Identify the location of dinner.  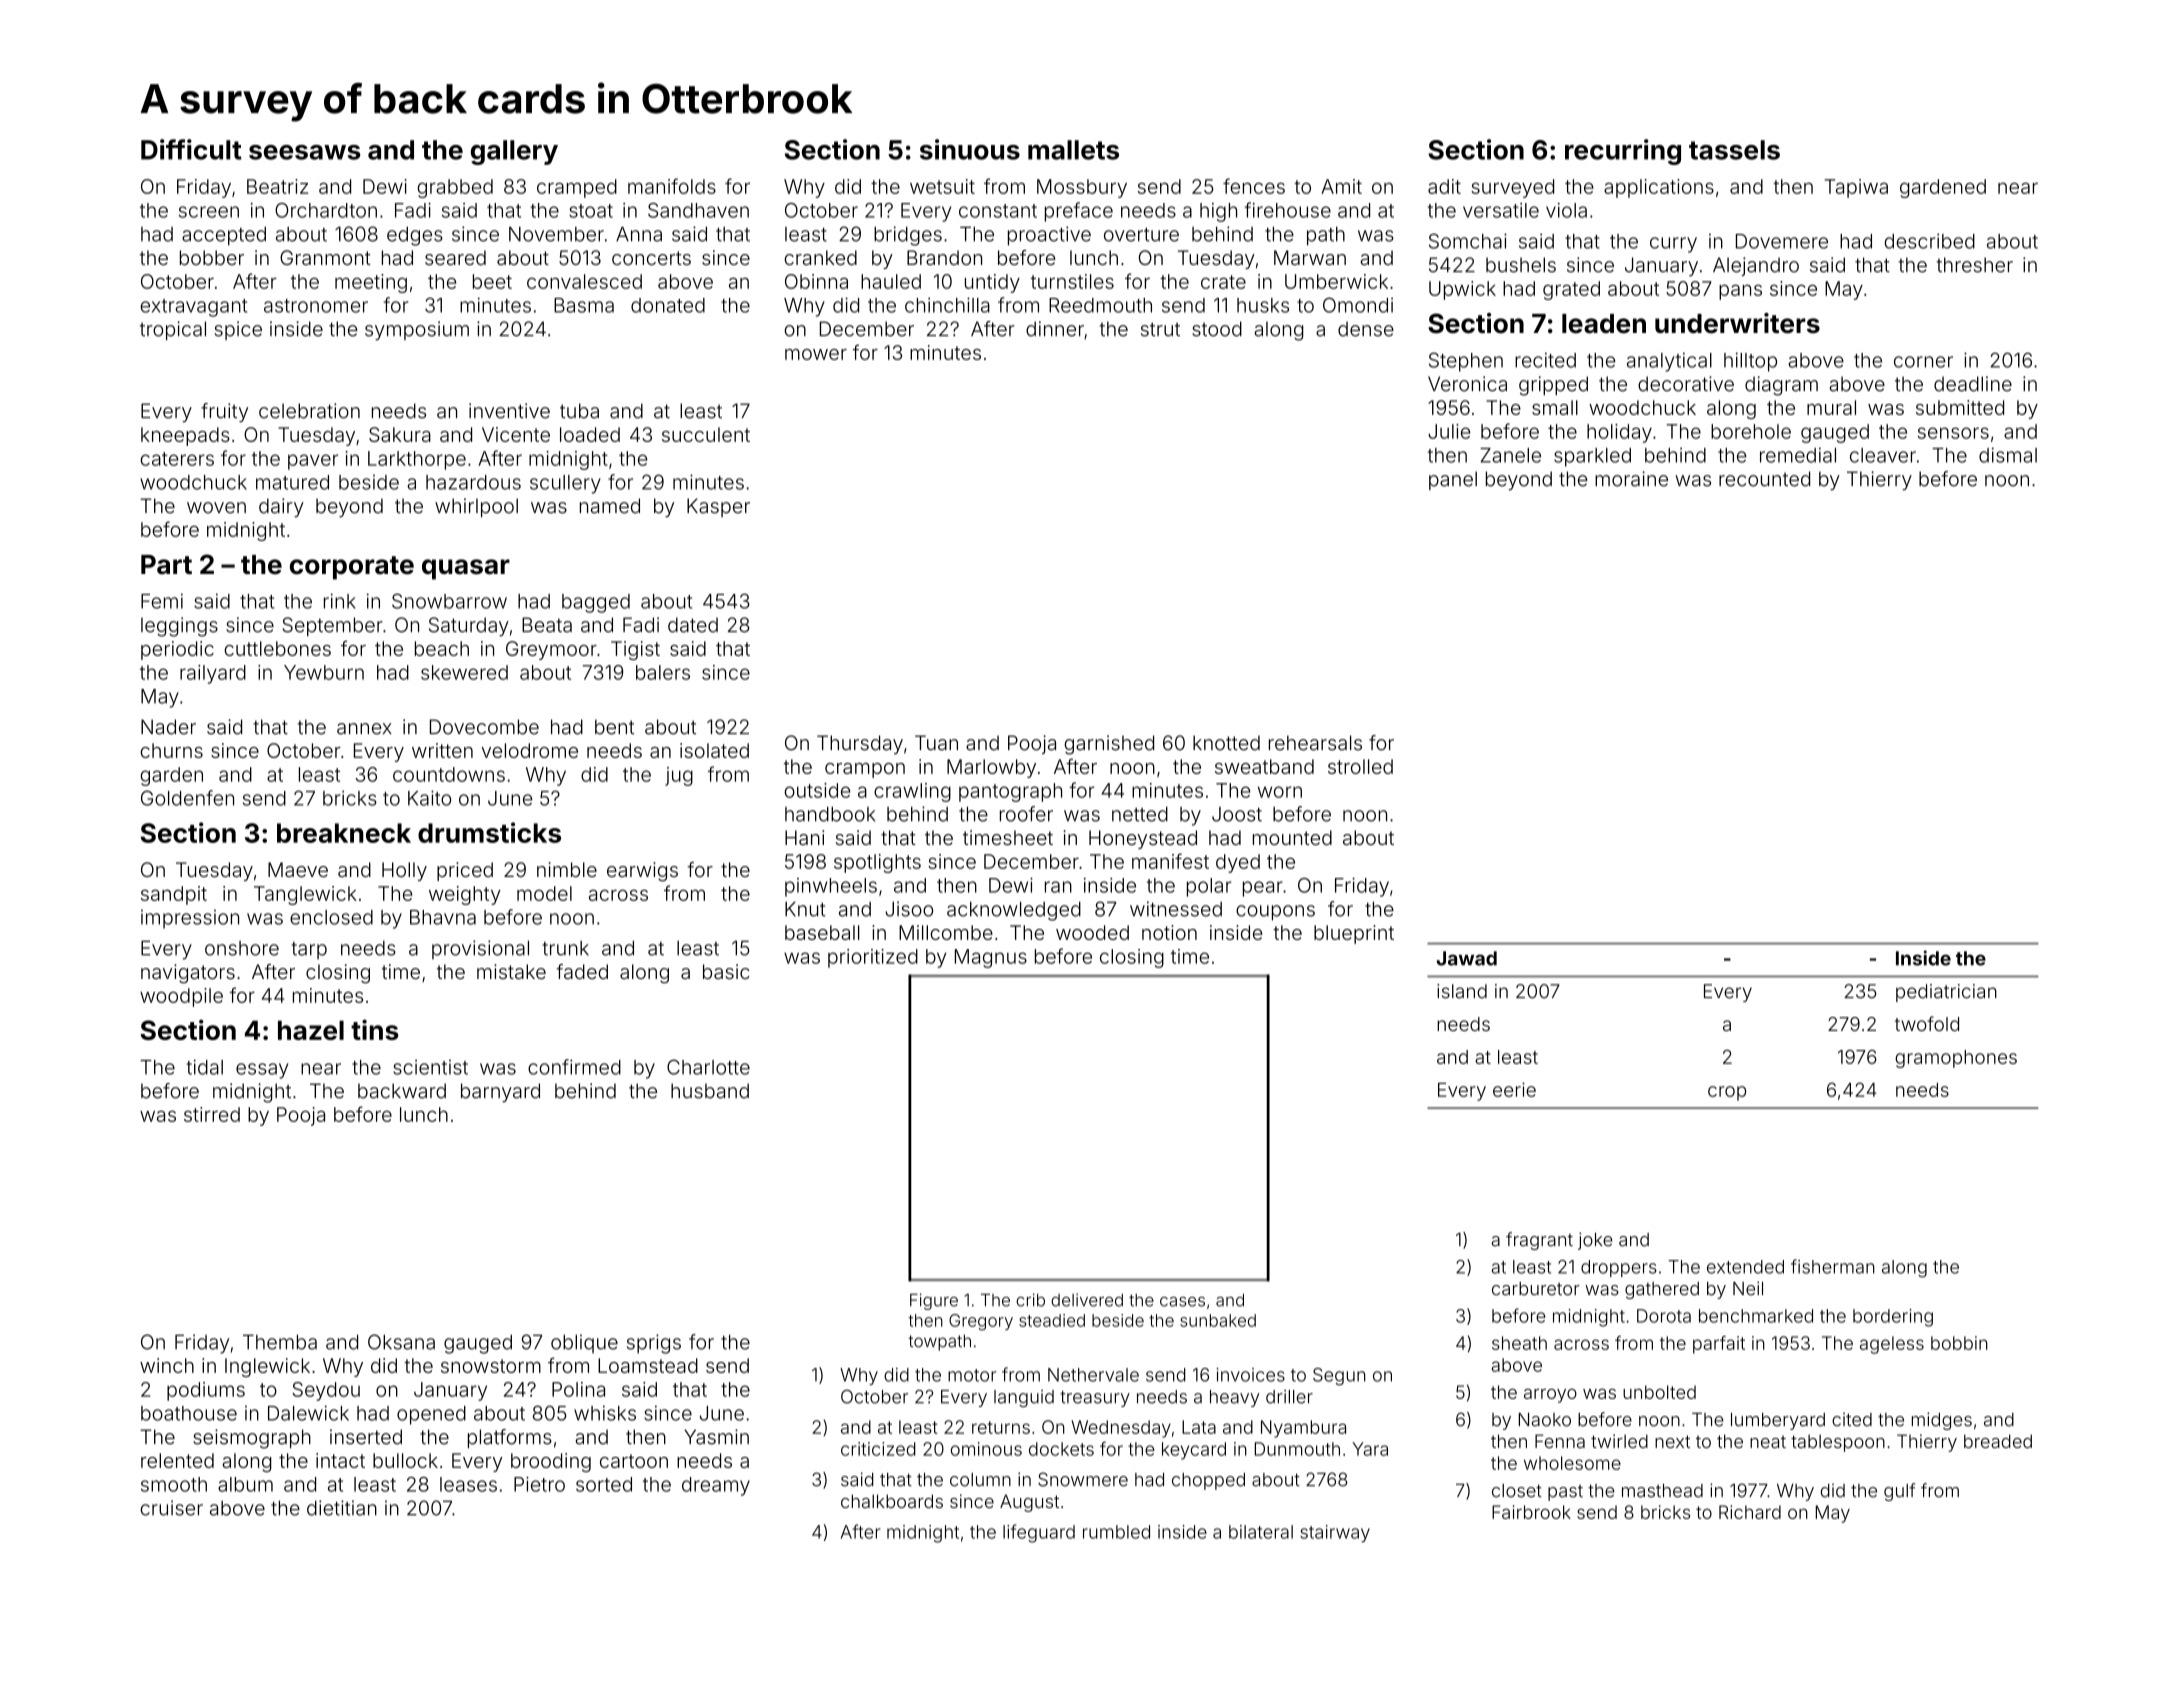
(1055, 329).
